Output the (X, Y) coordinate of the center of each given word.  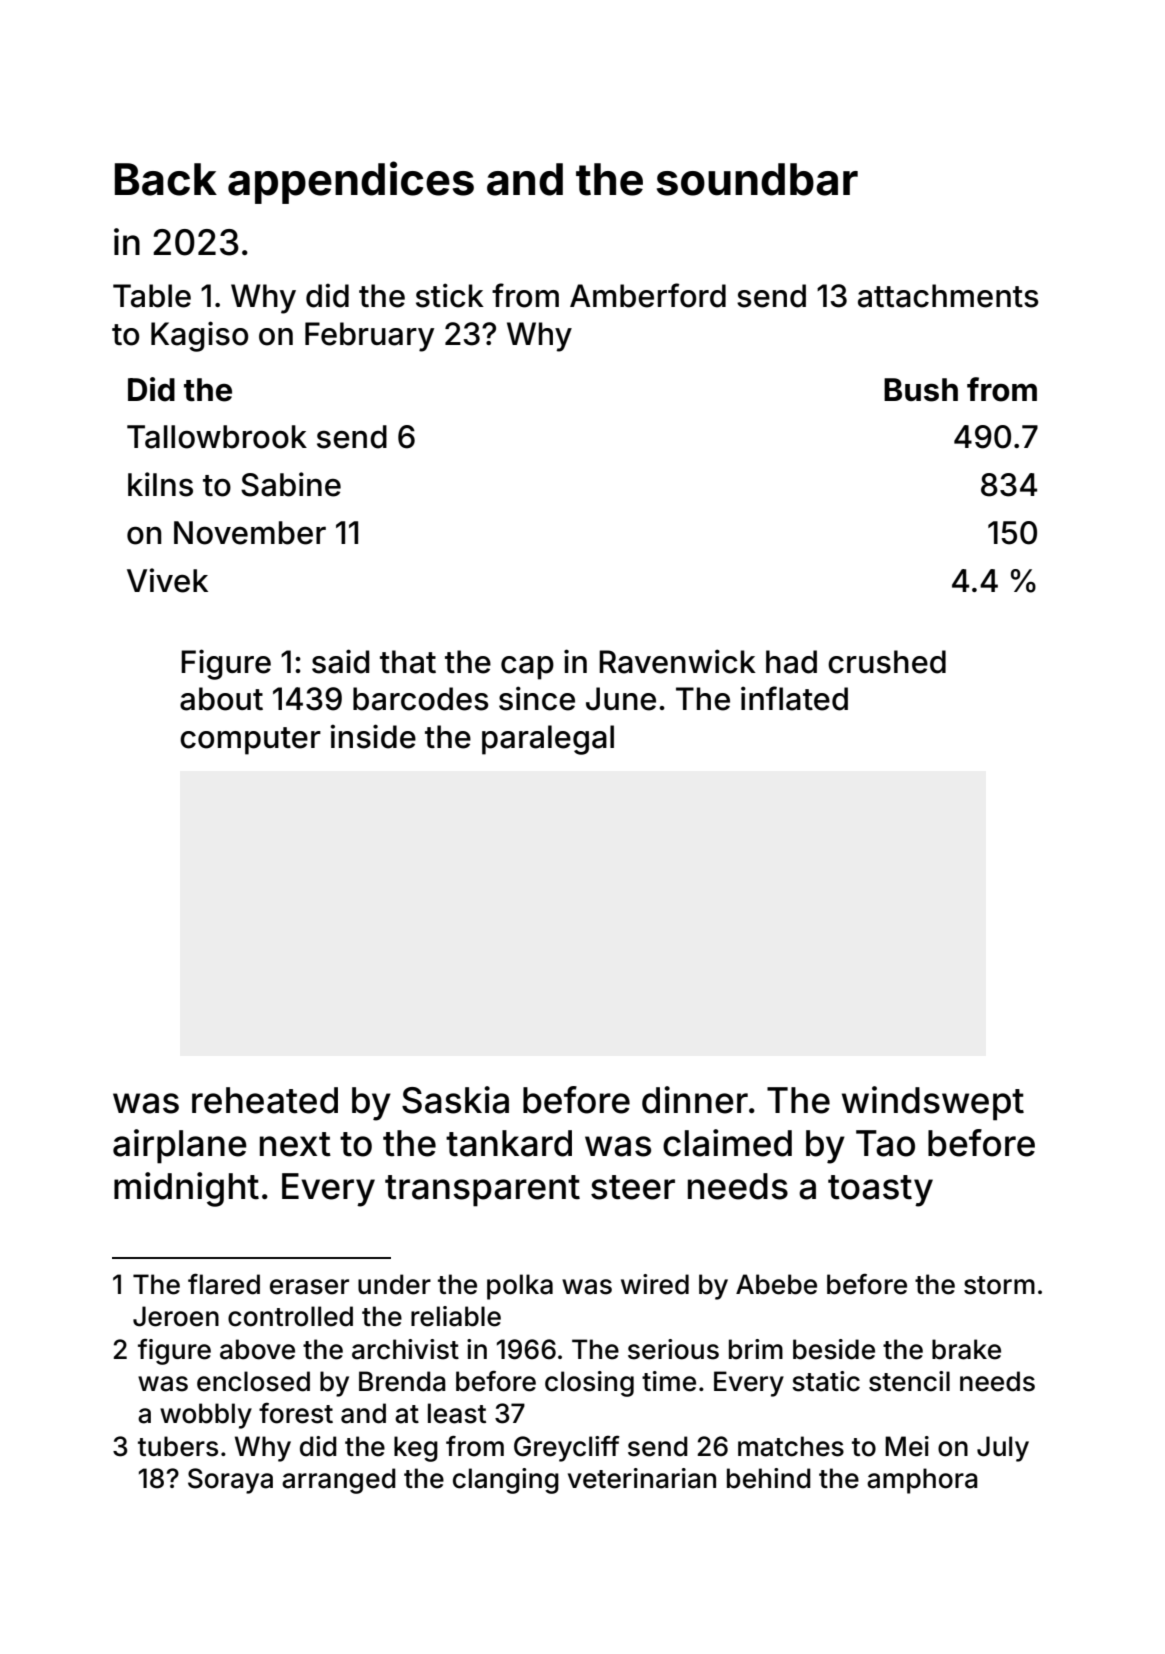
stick (450, 295)
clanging (506, 1481)
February (369, 337)
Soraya (230, 1481)
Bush (921, 390)
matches (791, 1446)
